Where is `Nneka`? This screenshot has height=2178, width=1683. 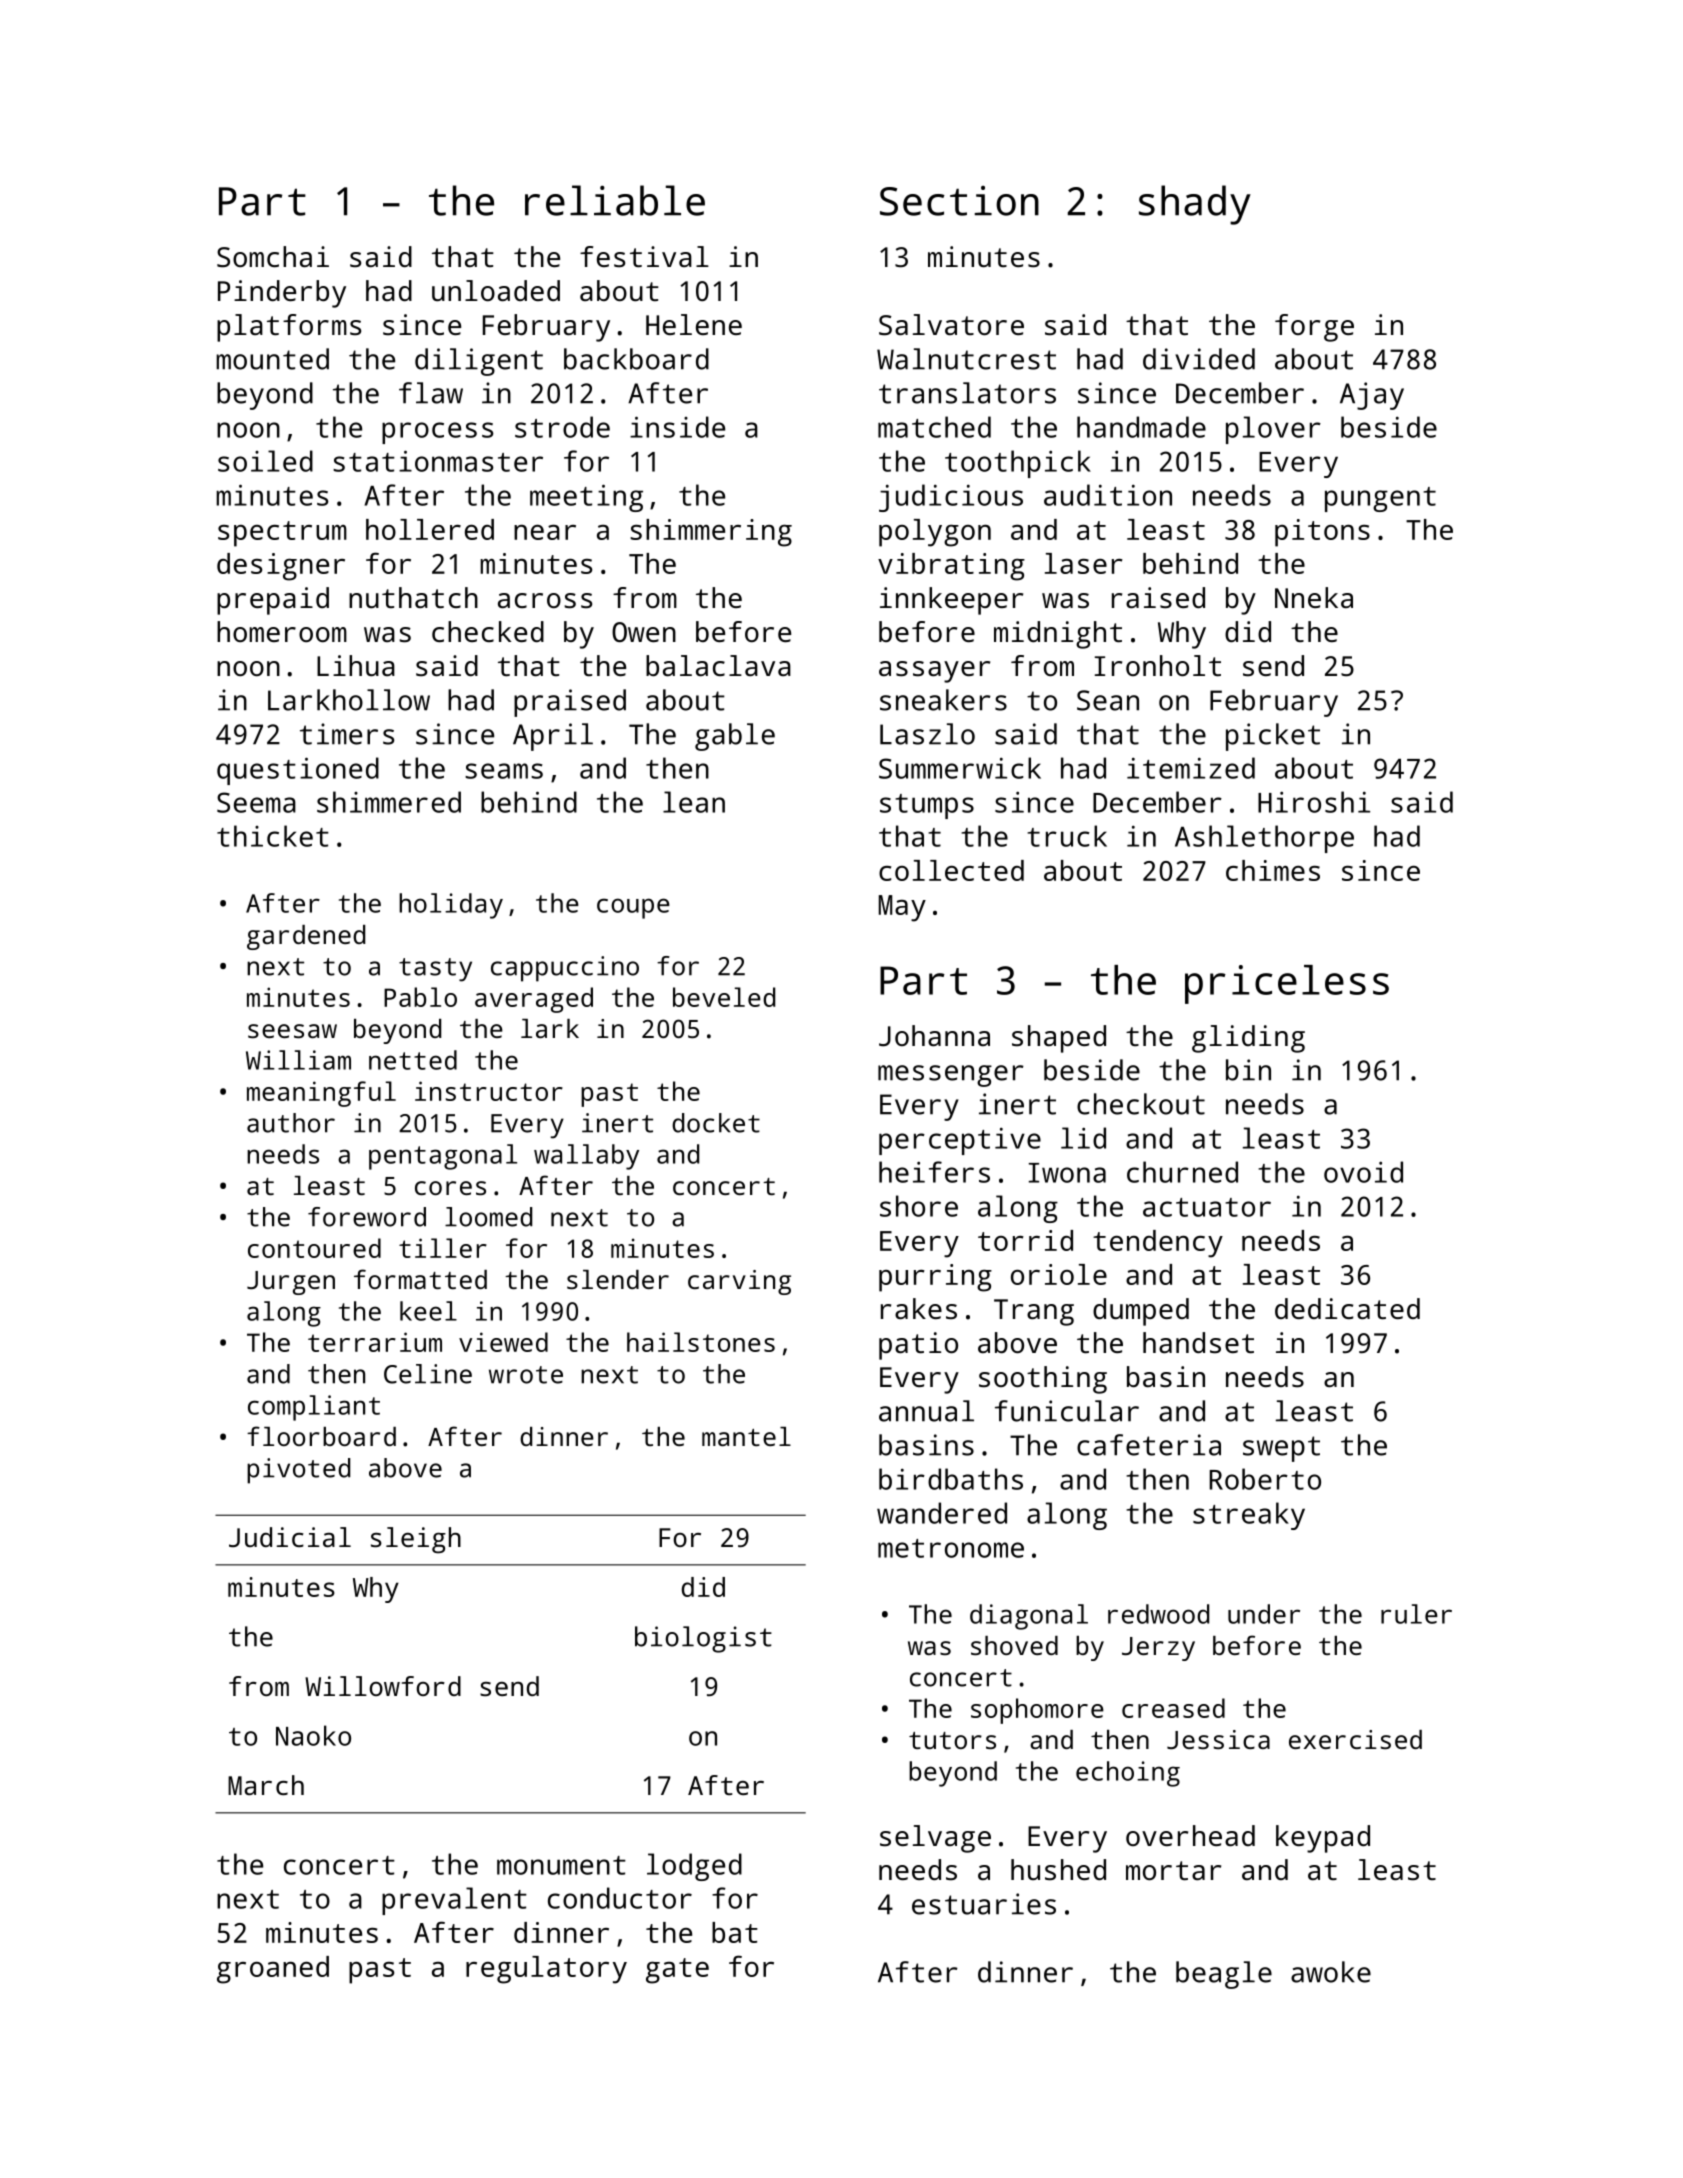
Nneka is located at coordinates (1314, 597).
